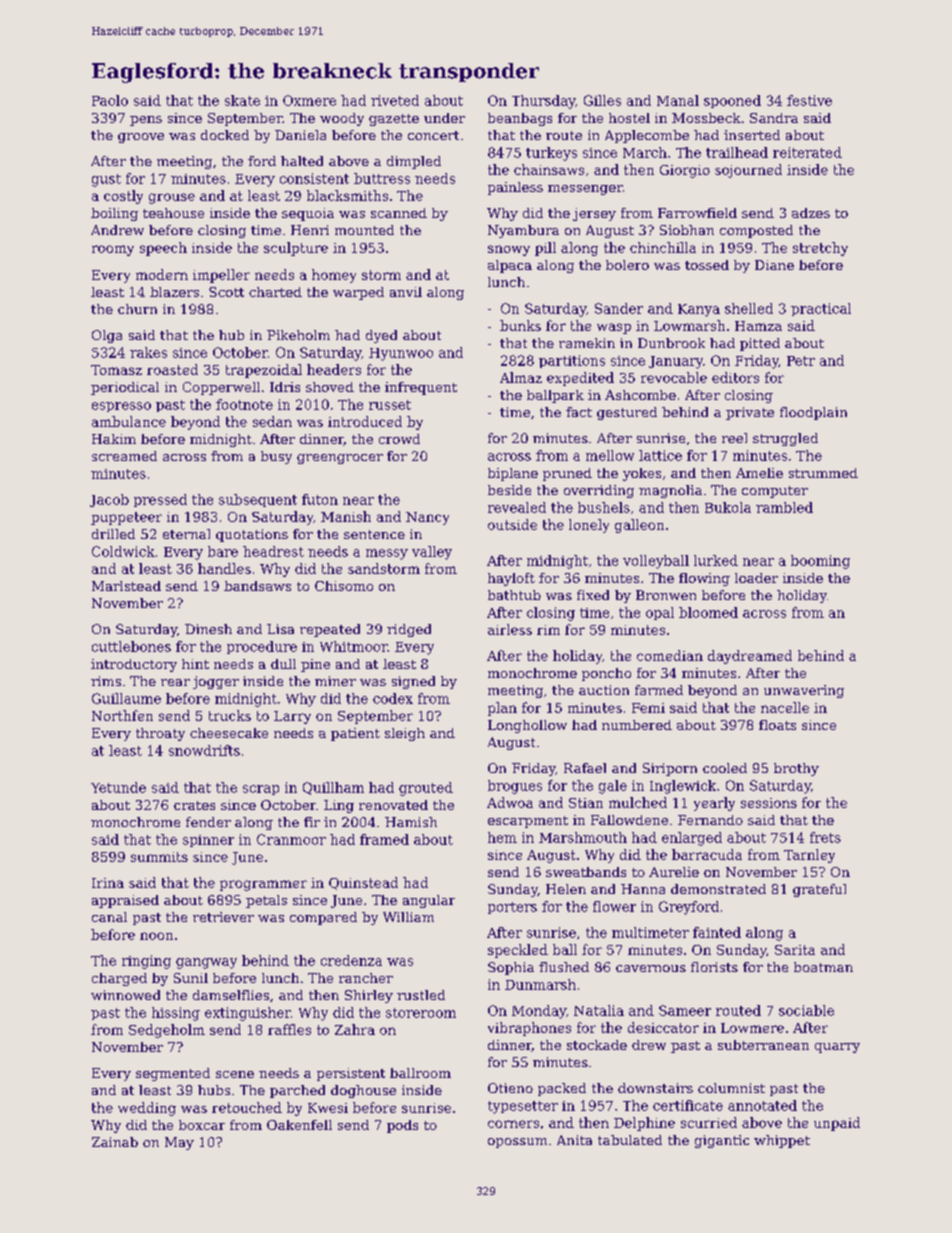 This screenshot has width=952, height=1233. Describe the element at coordinates (126, 586) in the screenshot. I see `Marlstead` at that location.
